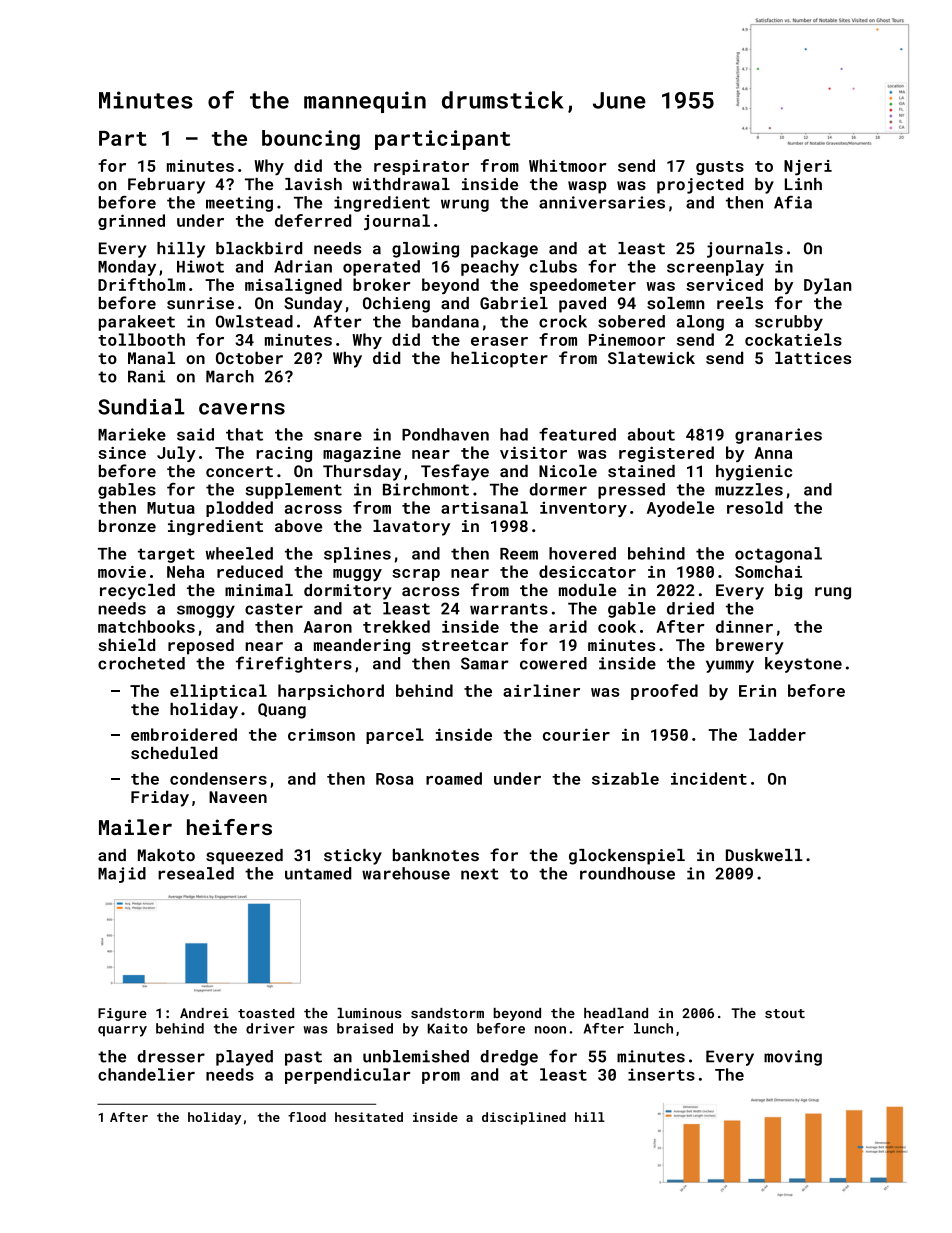  Describe the element at coordinates (137, 592) in the document. I see `recycled` at that location.
